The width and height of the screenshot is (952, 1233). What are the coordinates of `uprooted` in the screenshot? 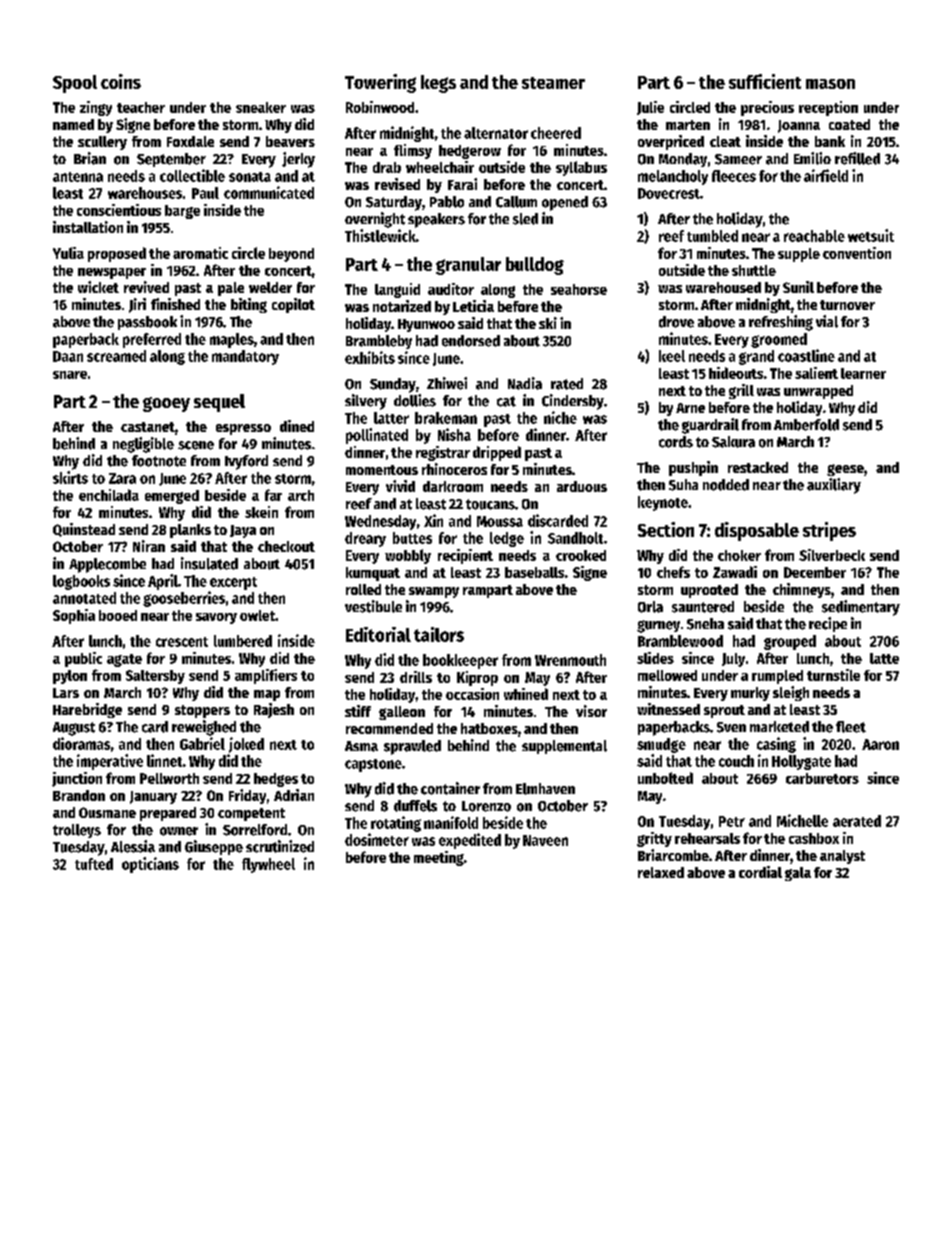 It's located at (709, 591).
